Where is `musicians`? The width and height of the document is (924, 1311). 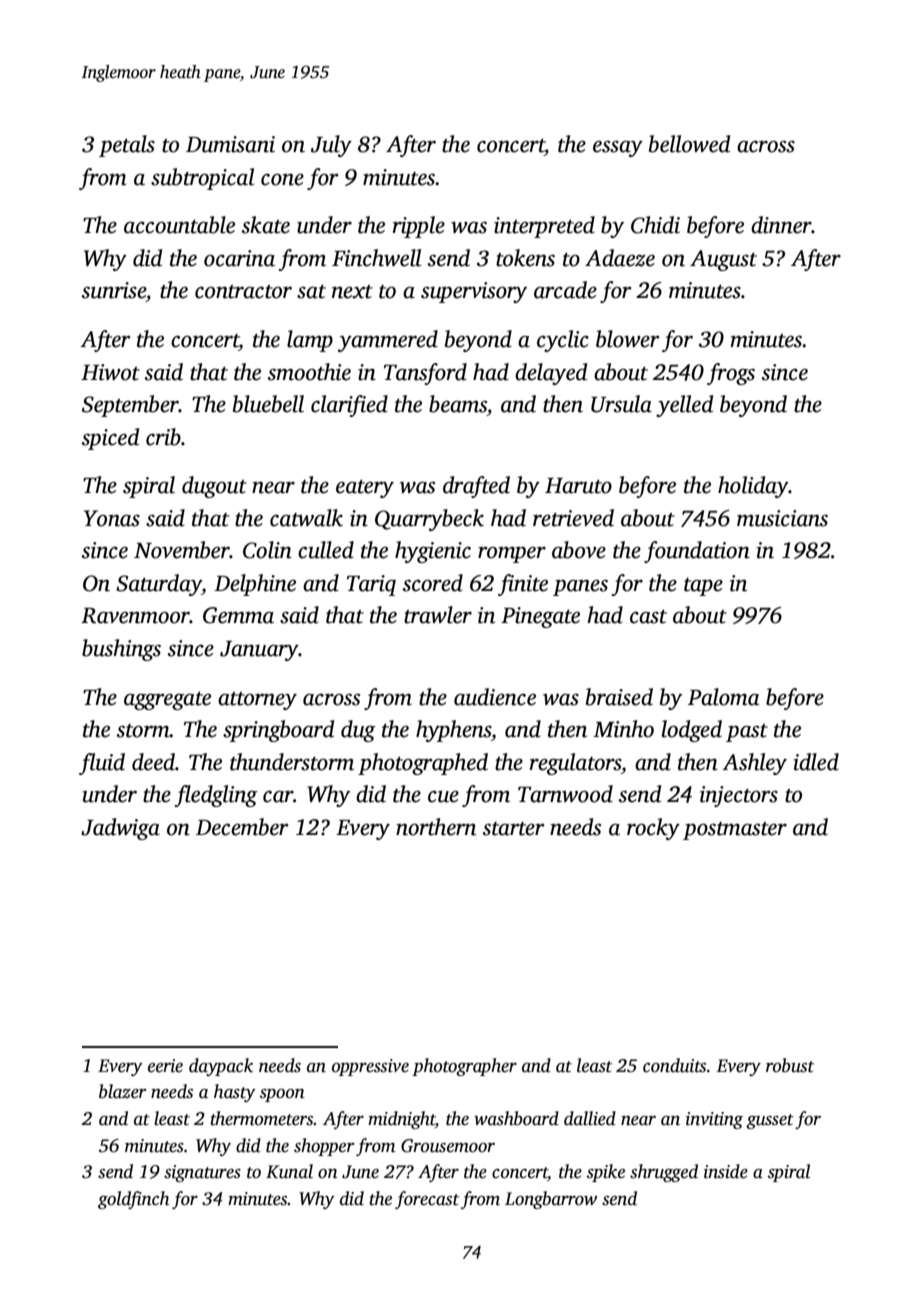
musicians is located at coordinates (782, 518).
